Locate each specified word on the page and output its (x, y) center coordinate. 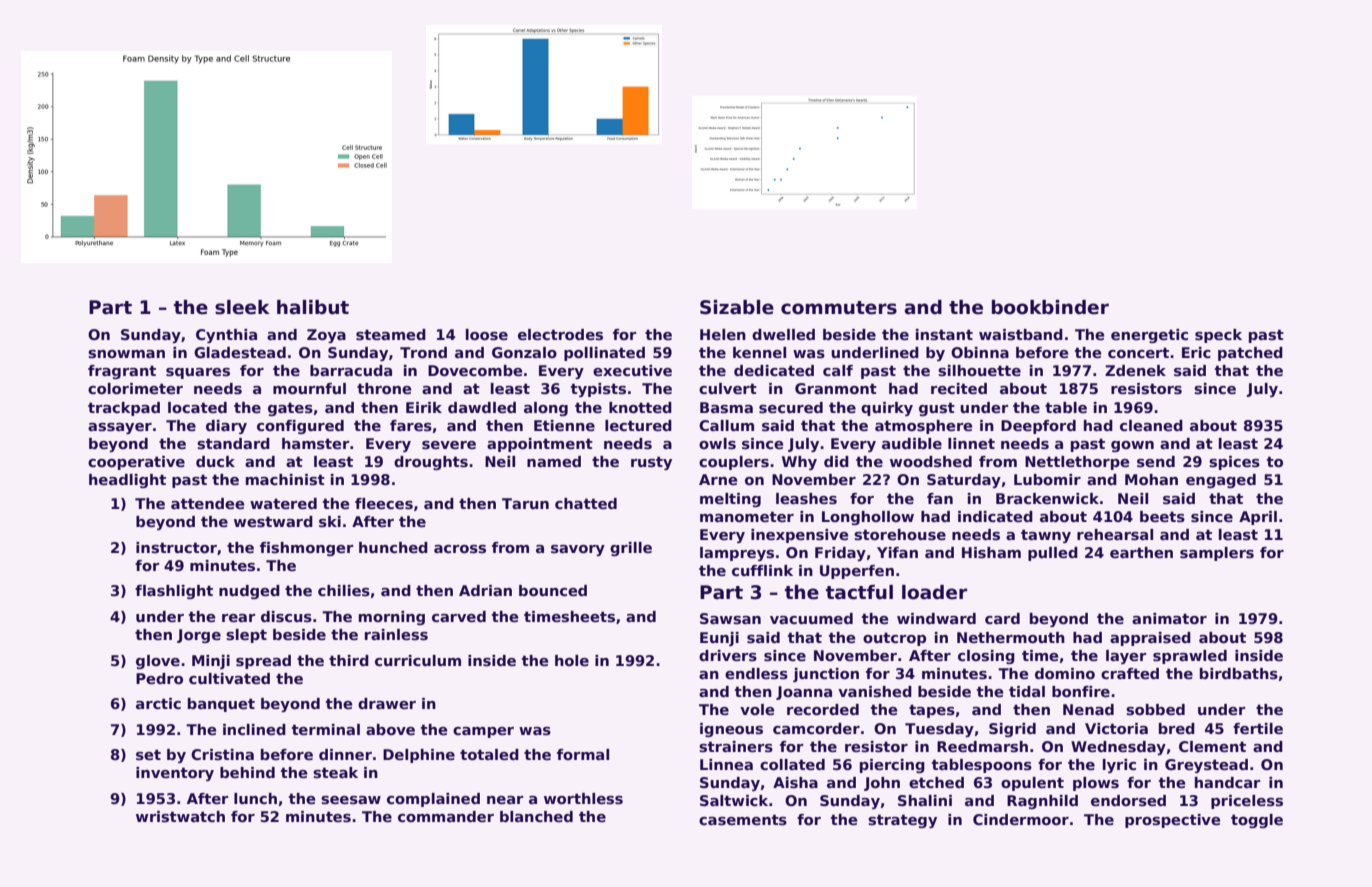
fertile (1258, 728)
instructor (176, 547)
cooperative (136, 463)
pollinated (604, 354)
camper (483, 732)
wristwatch (180, 816)
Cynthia (226, 336)
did (836, 461)
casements (743, 820)
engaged (1221, 481)
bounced (553, 590)
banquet (221, 705)
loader (934, 592)
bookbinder (1050, 307)
